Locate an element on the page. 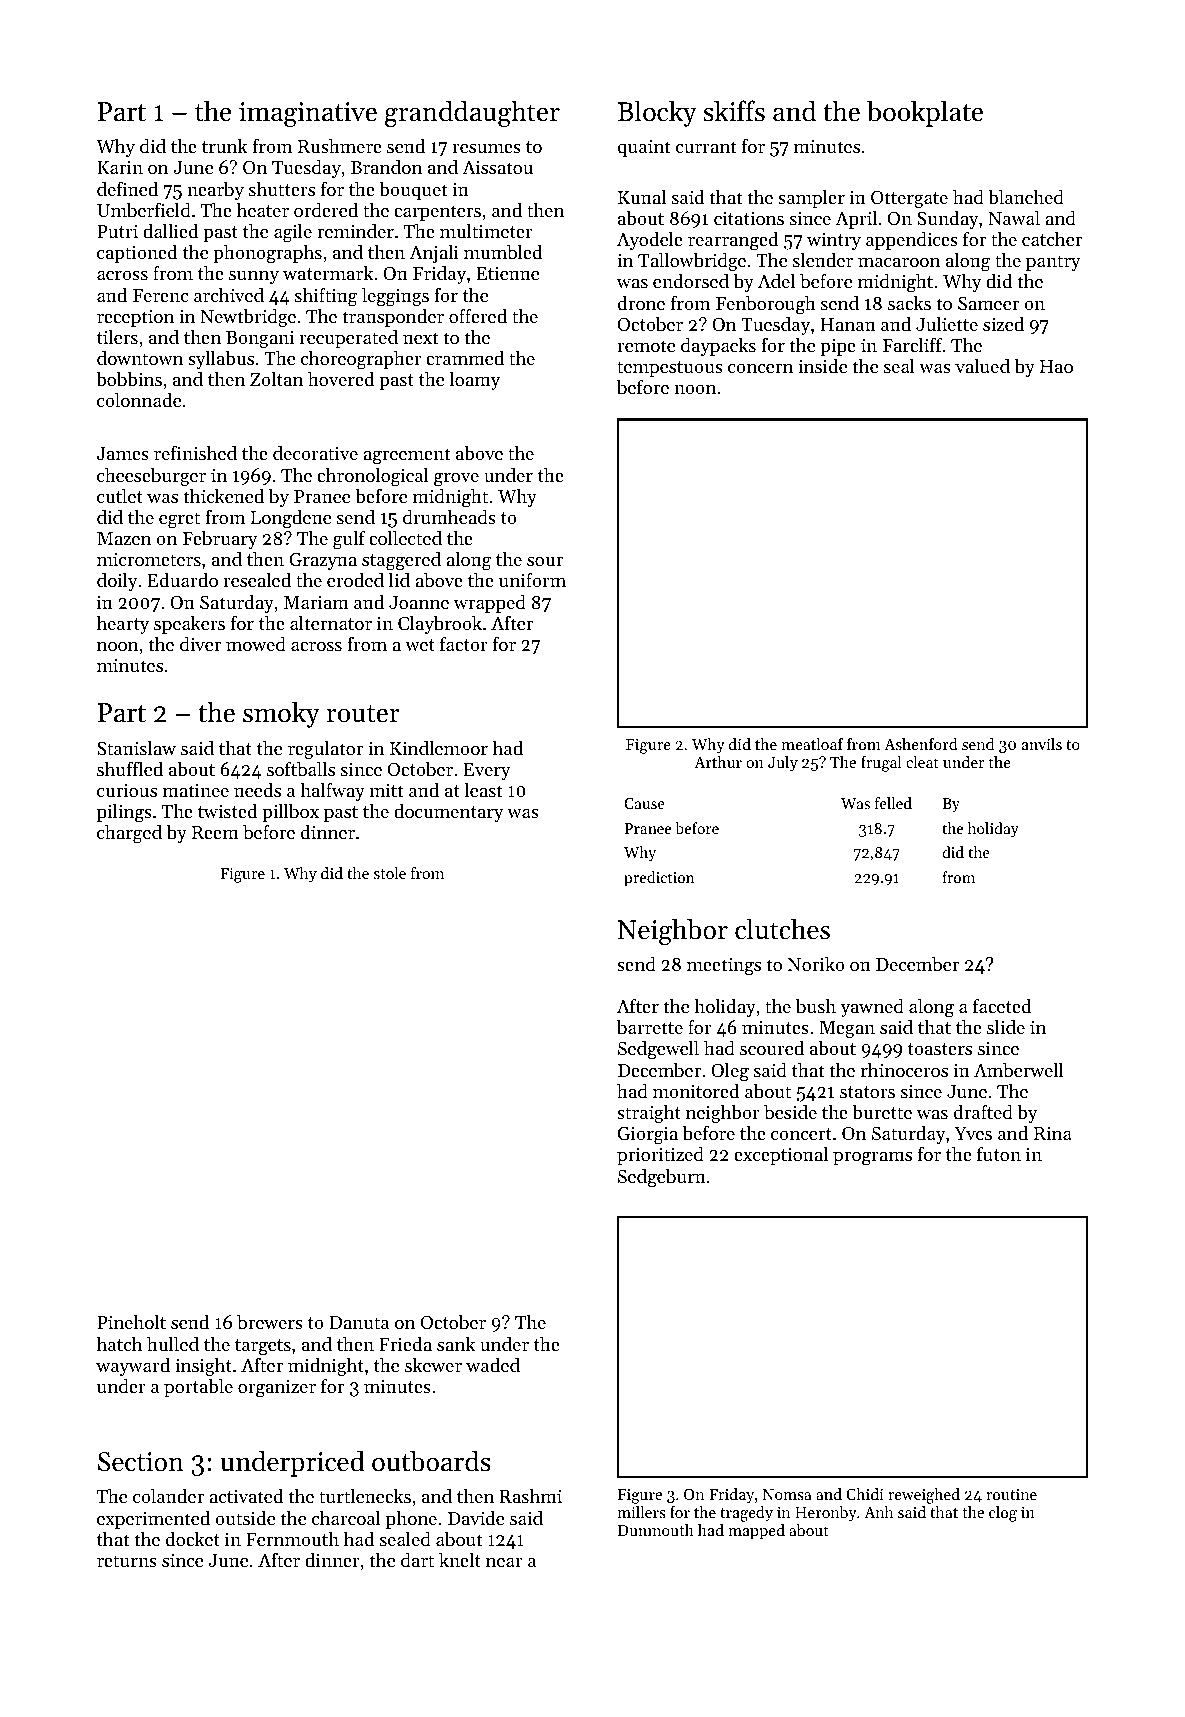 The width and height of the page is (1185, 1717). felled is located at coordinates (893, 803).
